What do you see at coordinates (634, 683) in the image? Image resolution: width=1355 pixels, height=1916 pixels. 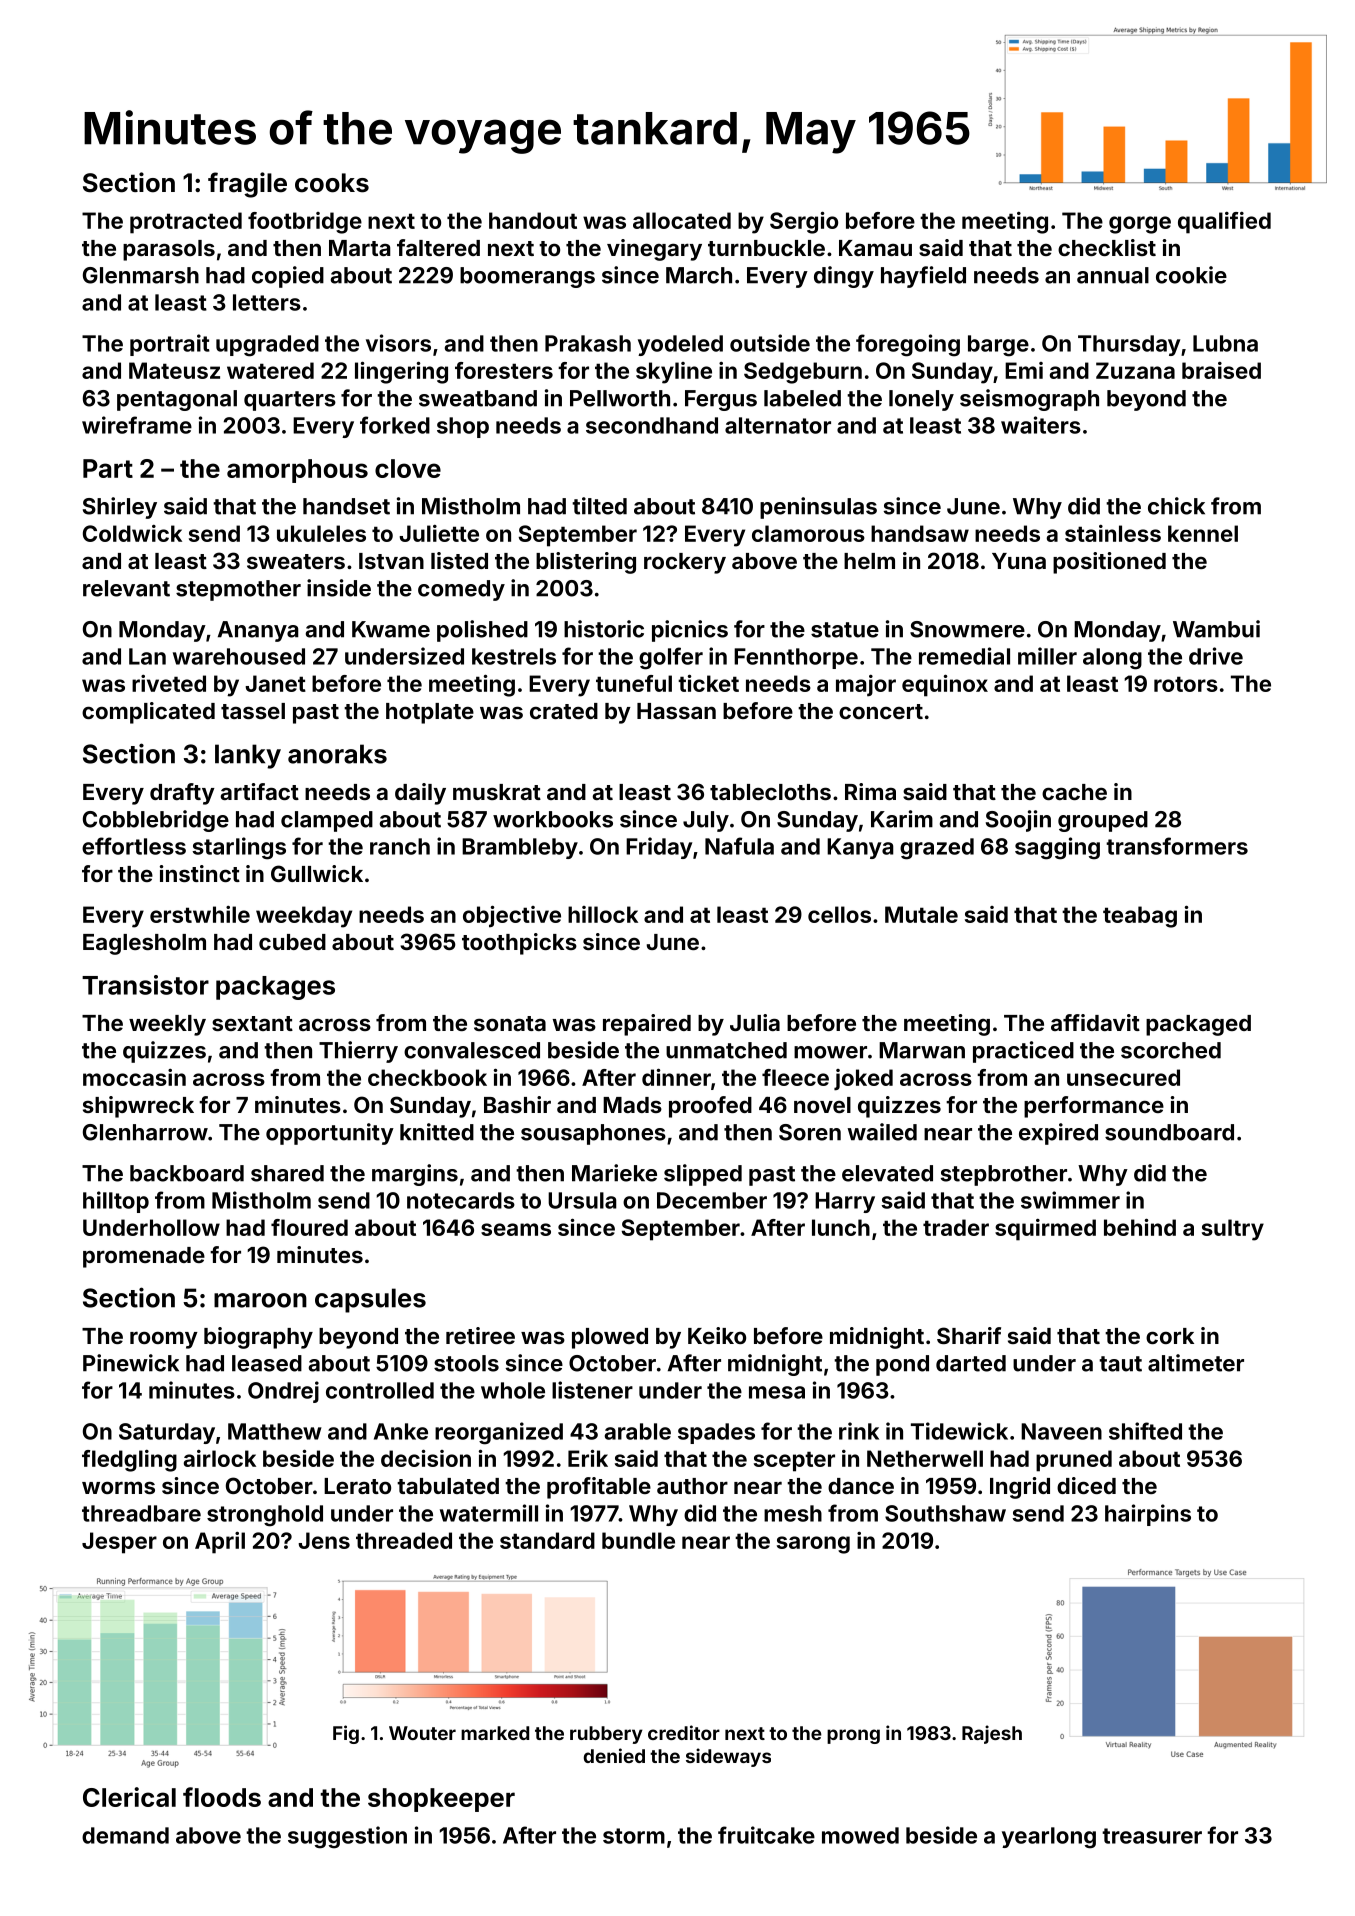 I see `tuneful` at bounding box center [634, 683].
